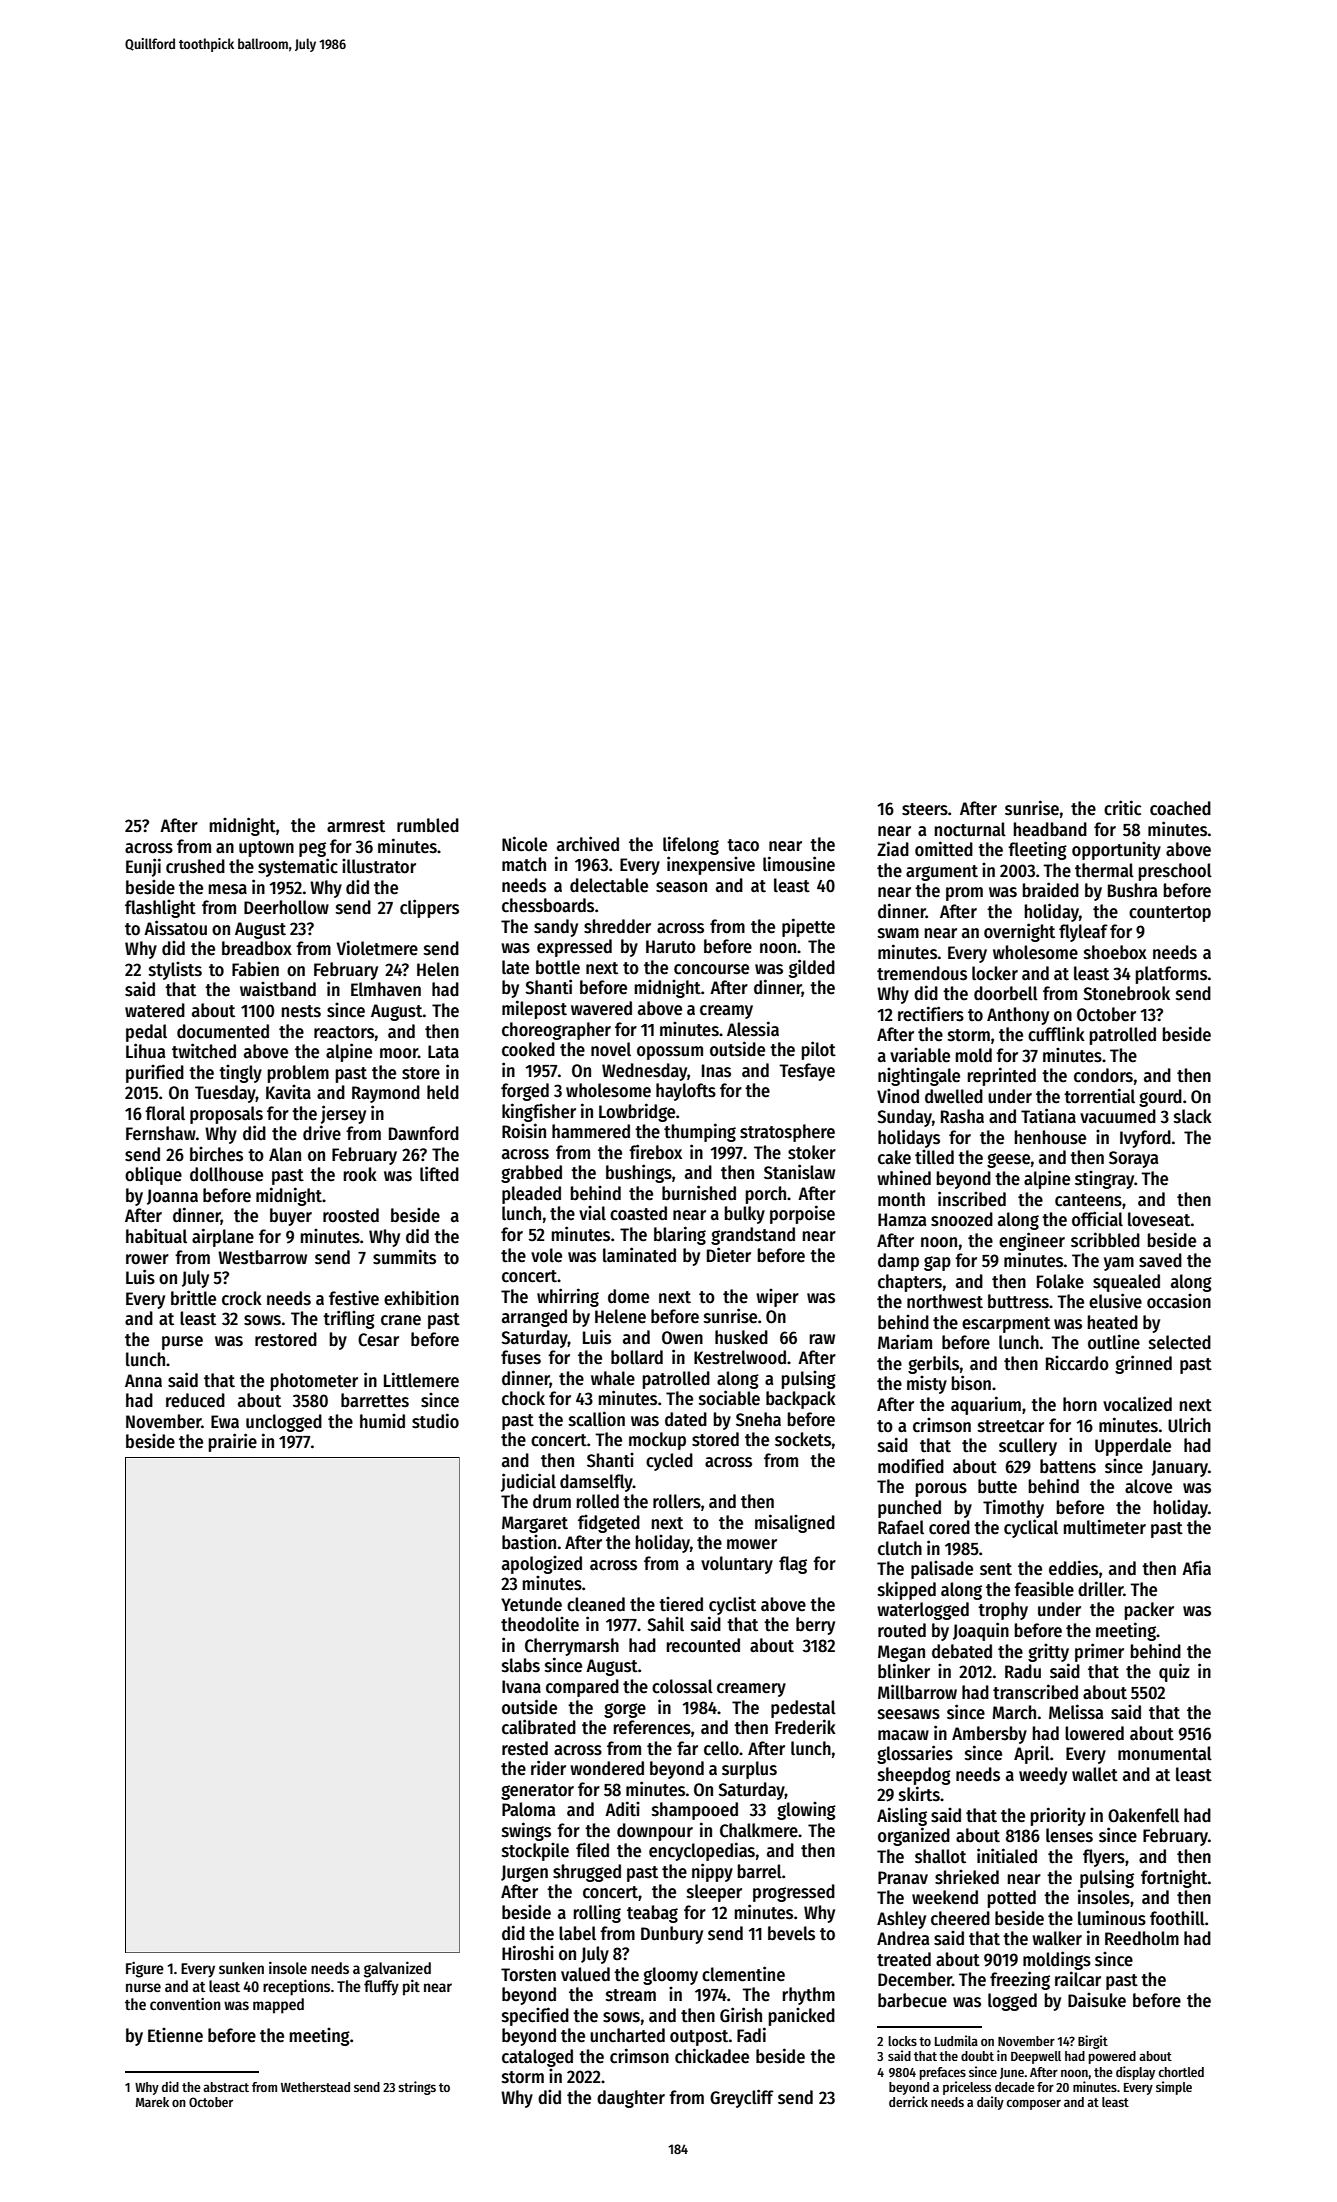  I want to click on Eunji, so click(143, 867).
